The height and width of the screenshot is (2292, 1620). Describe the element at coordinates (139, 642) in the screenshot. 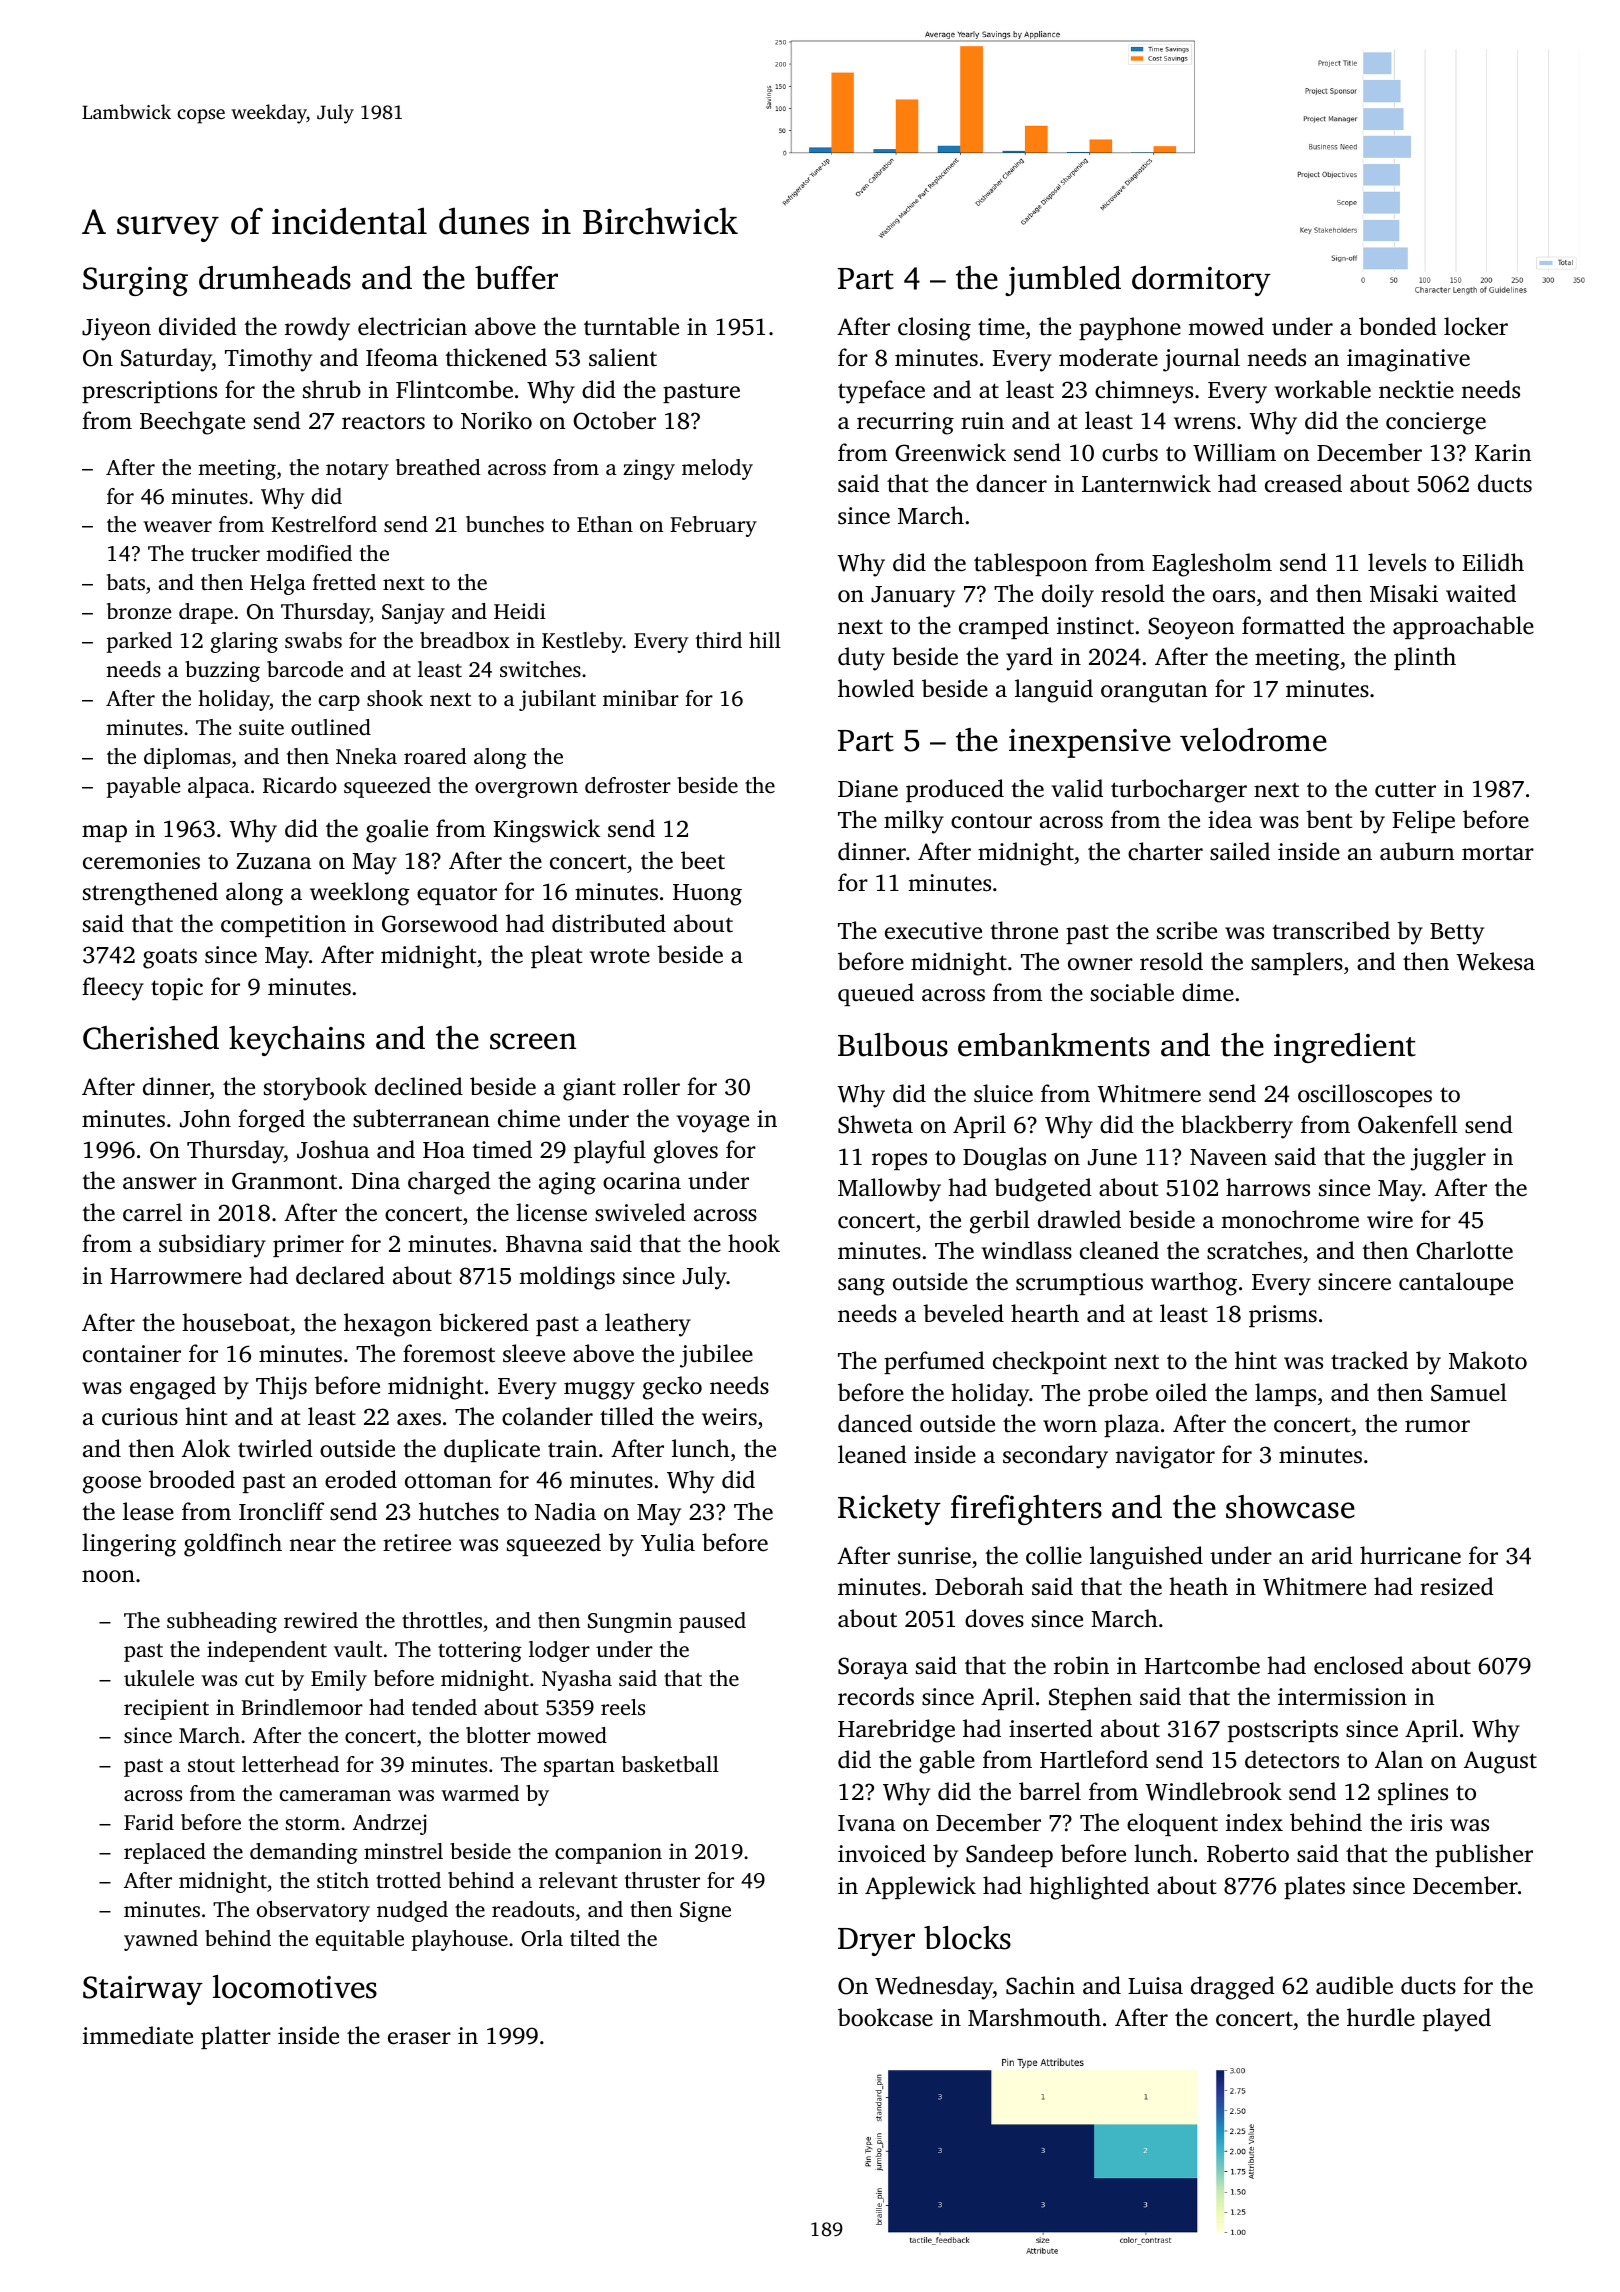

I see `parked` at that location.
